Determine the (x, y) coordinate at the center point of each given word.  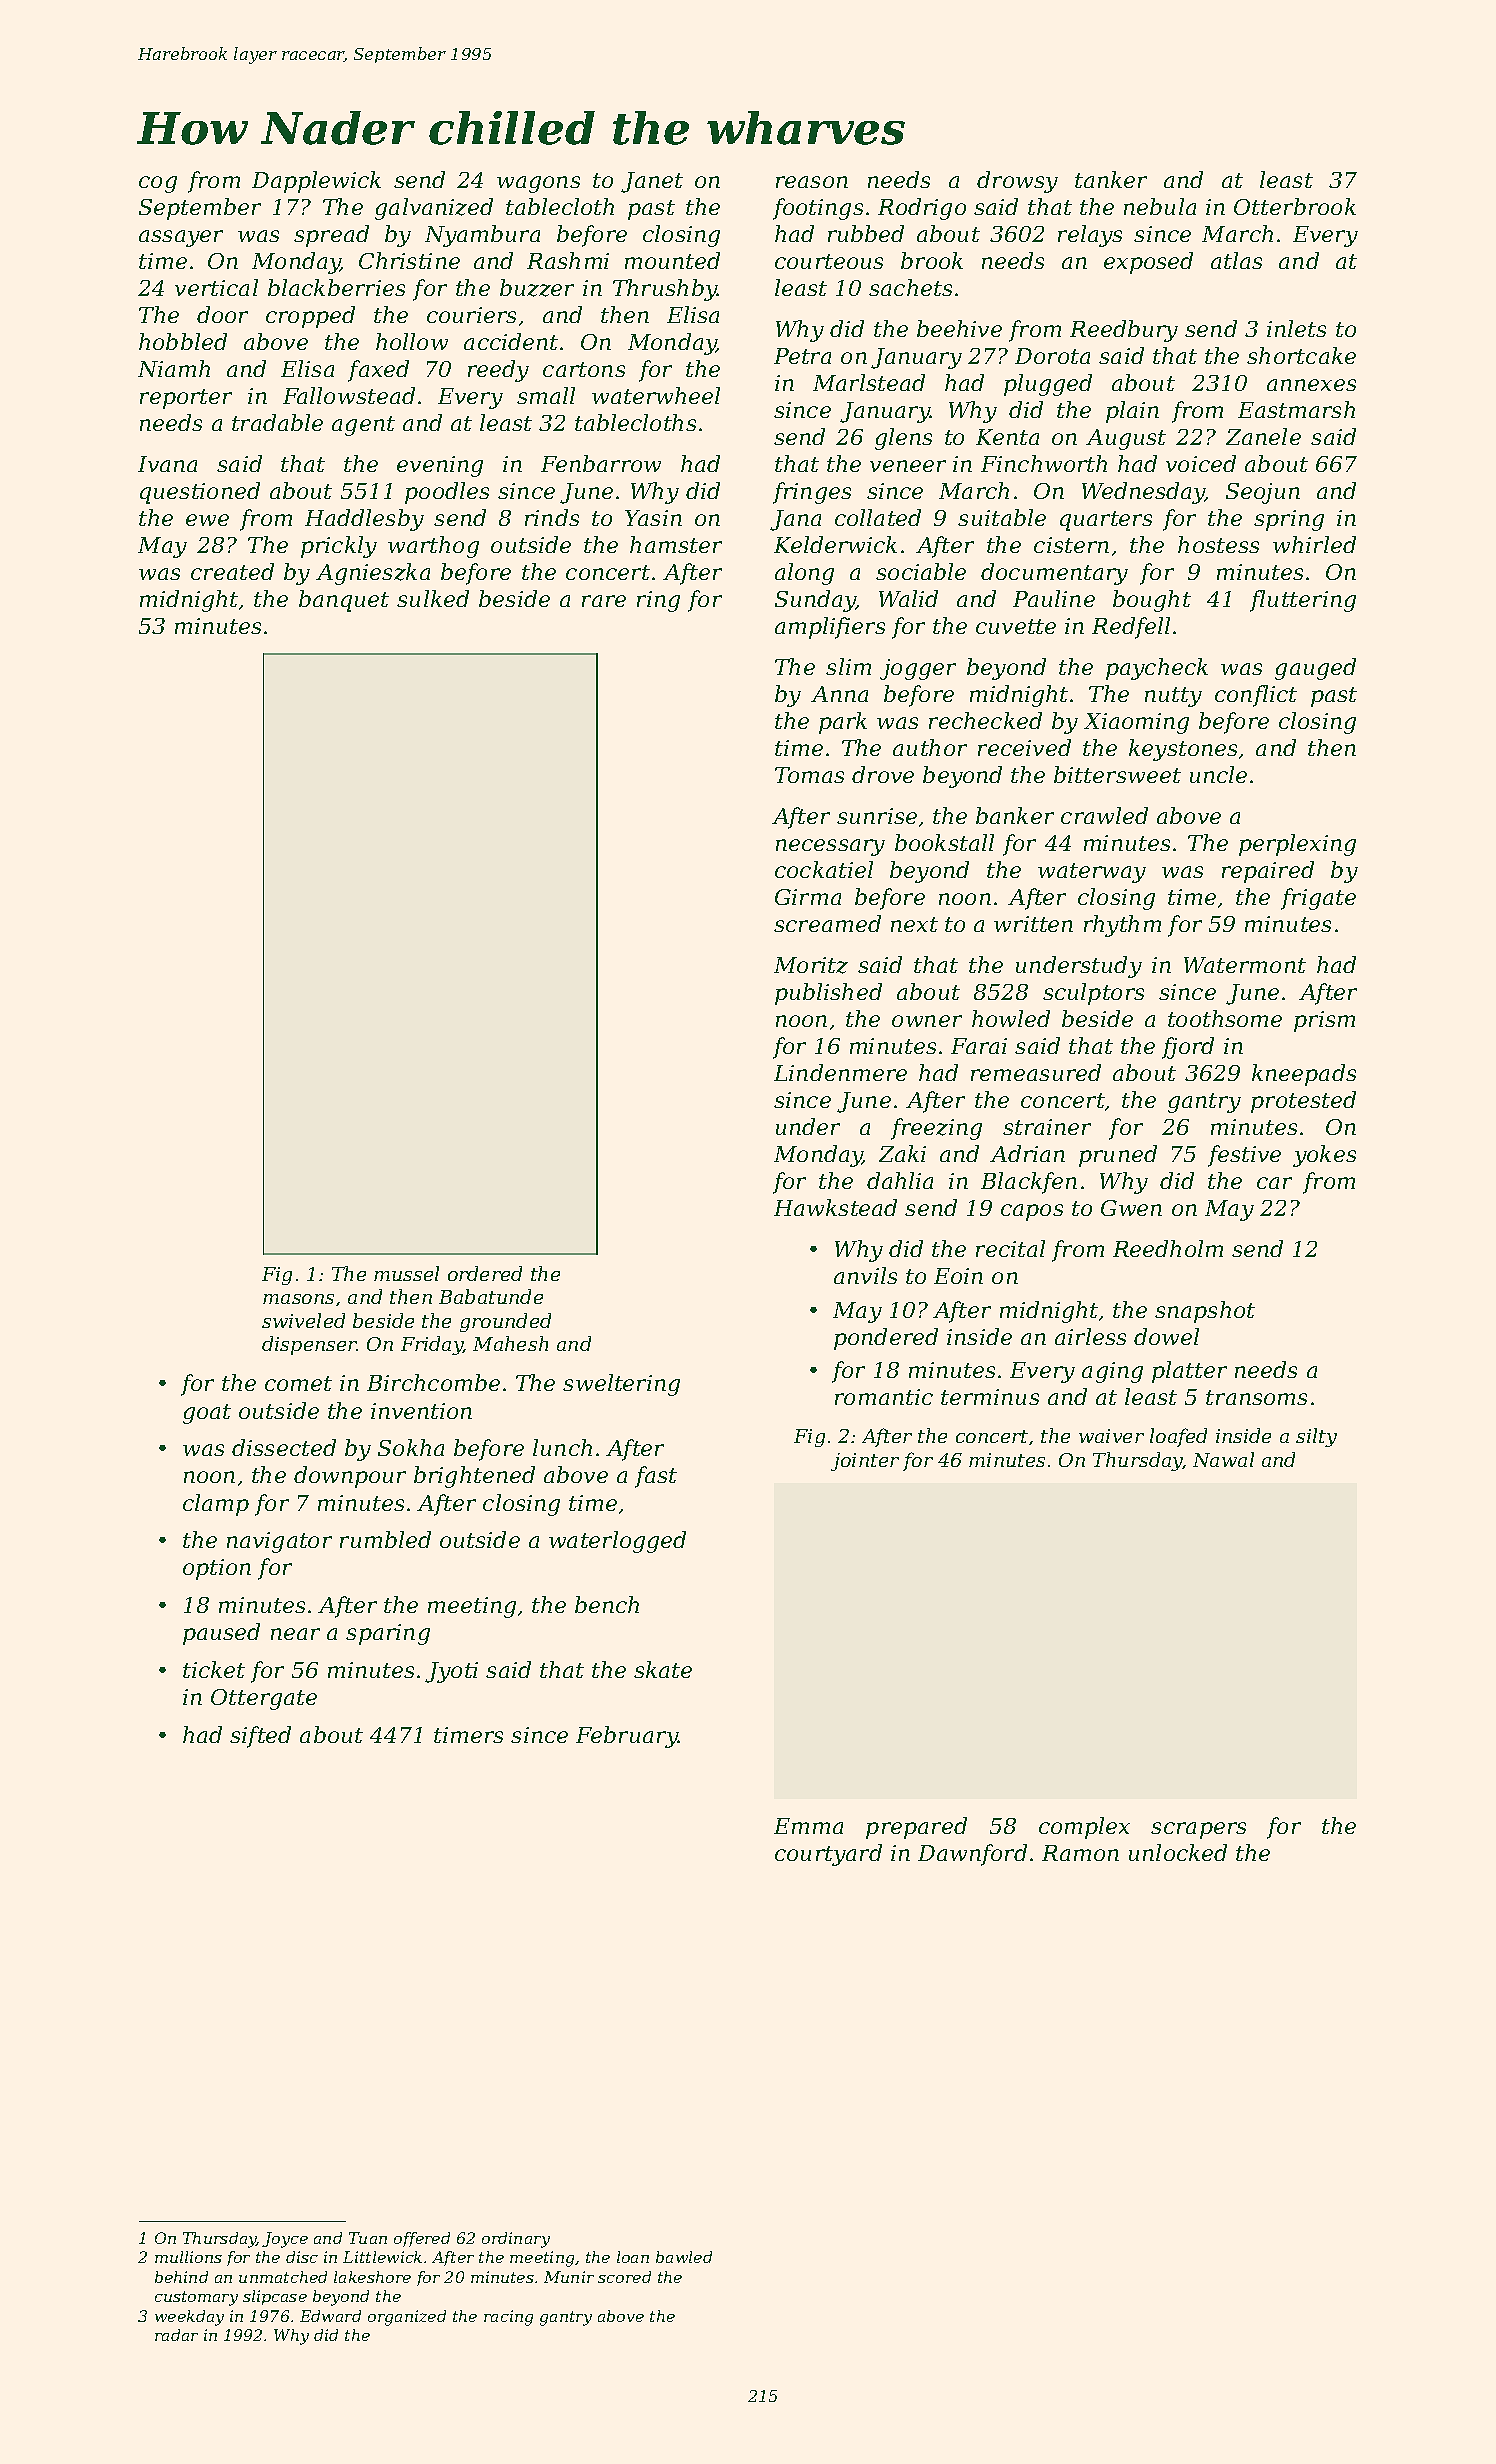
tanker (1111, 179)
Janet (652, 182)
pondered (886, 1339)
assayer (181, 238)
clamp (216, 1505)
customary (196, 2298)
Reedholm (1168, 1248)
